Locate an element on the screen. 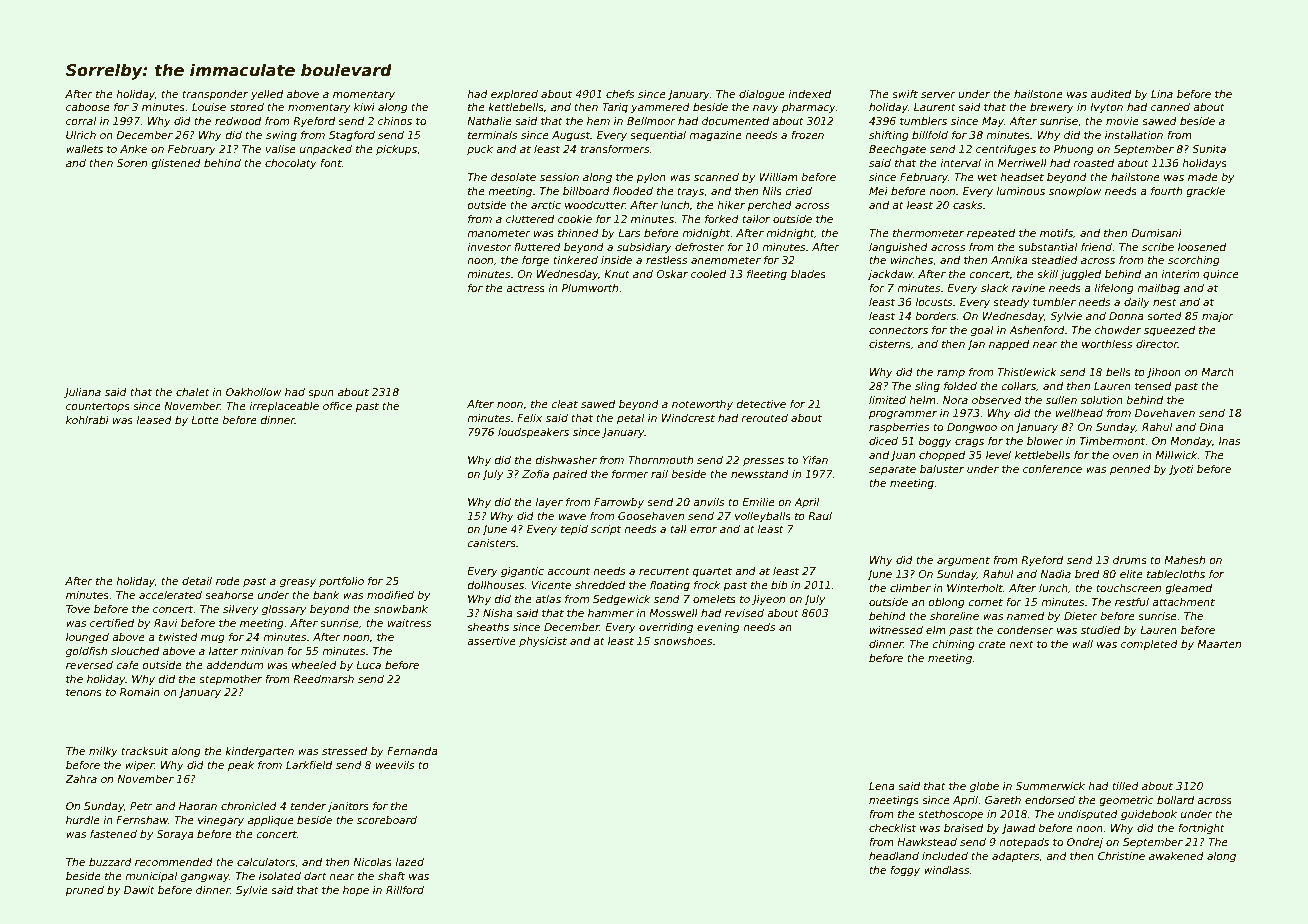 The height and width of the screenshot is (924, 1308). Thornmouth is located at coordinates (660, 460).
